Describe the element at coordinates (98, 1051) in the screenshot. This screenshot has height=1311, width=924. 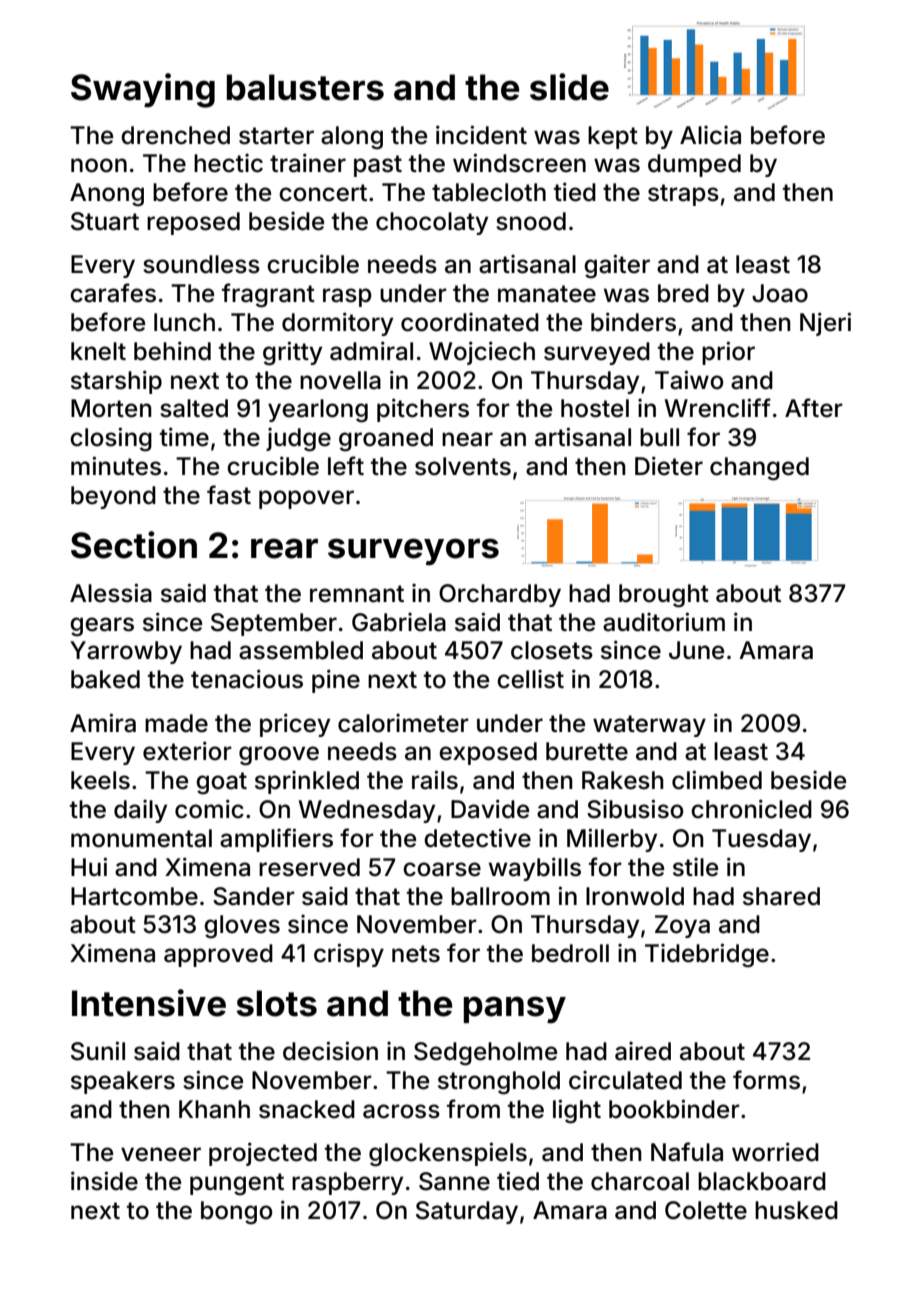
I see `Sunil` at that location.
